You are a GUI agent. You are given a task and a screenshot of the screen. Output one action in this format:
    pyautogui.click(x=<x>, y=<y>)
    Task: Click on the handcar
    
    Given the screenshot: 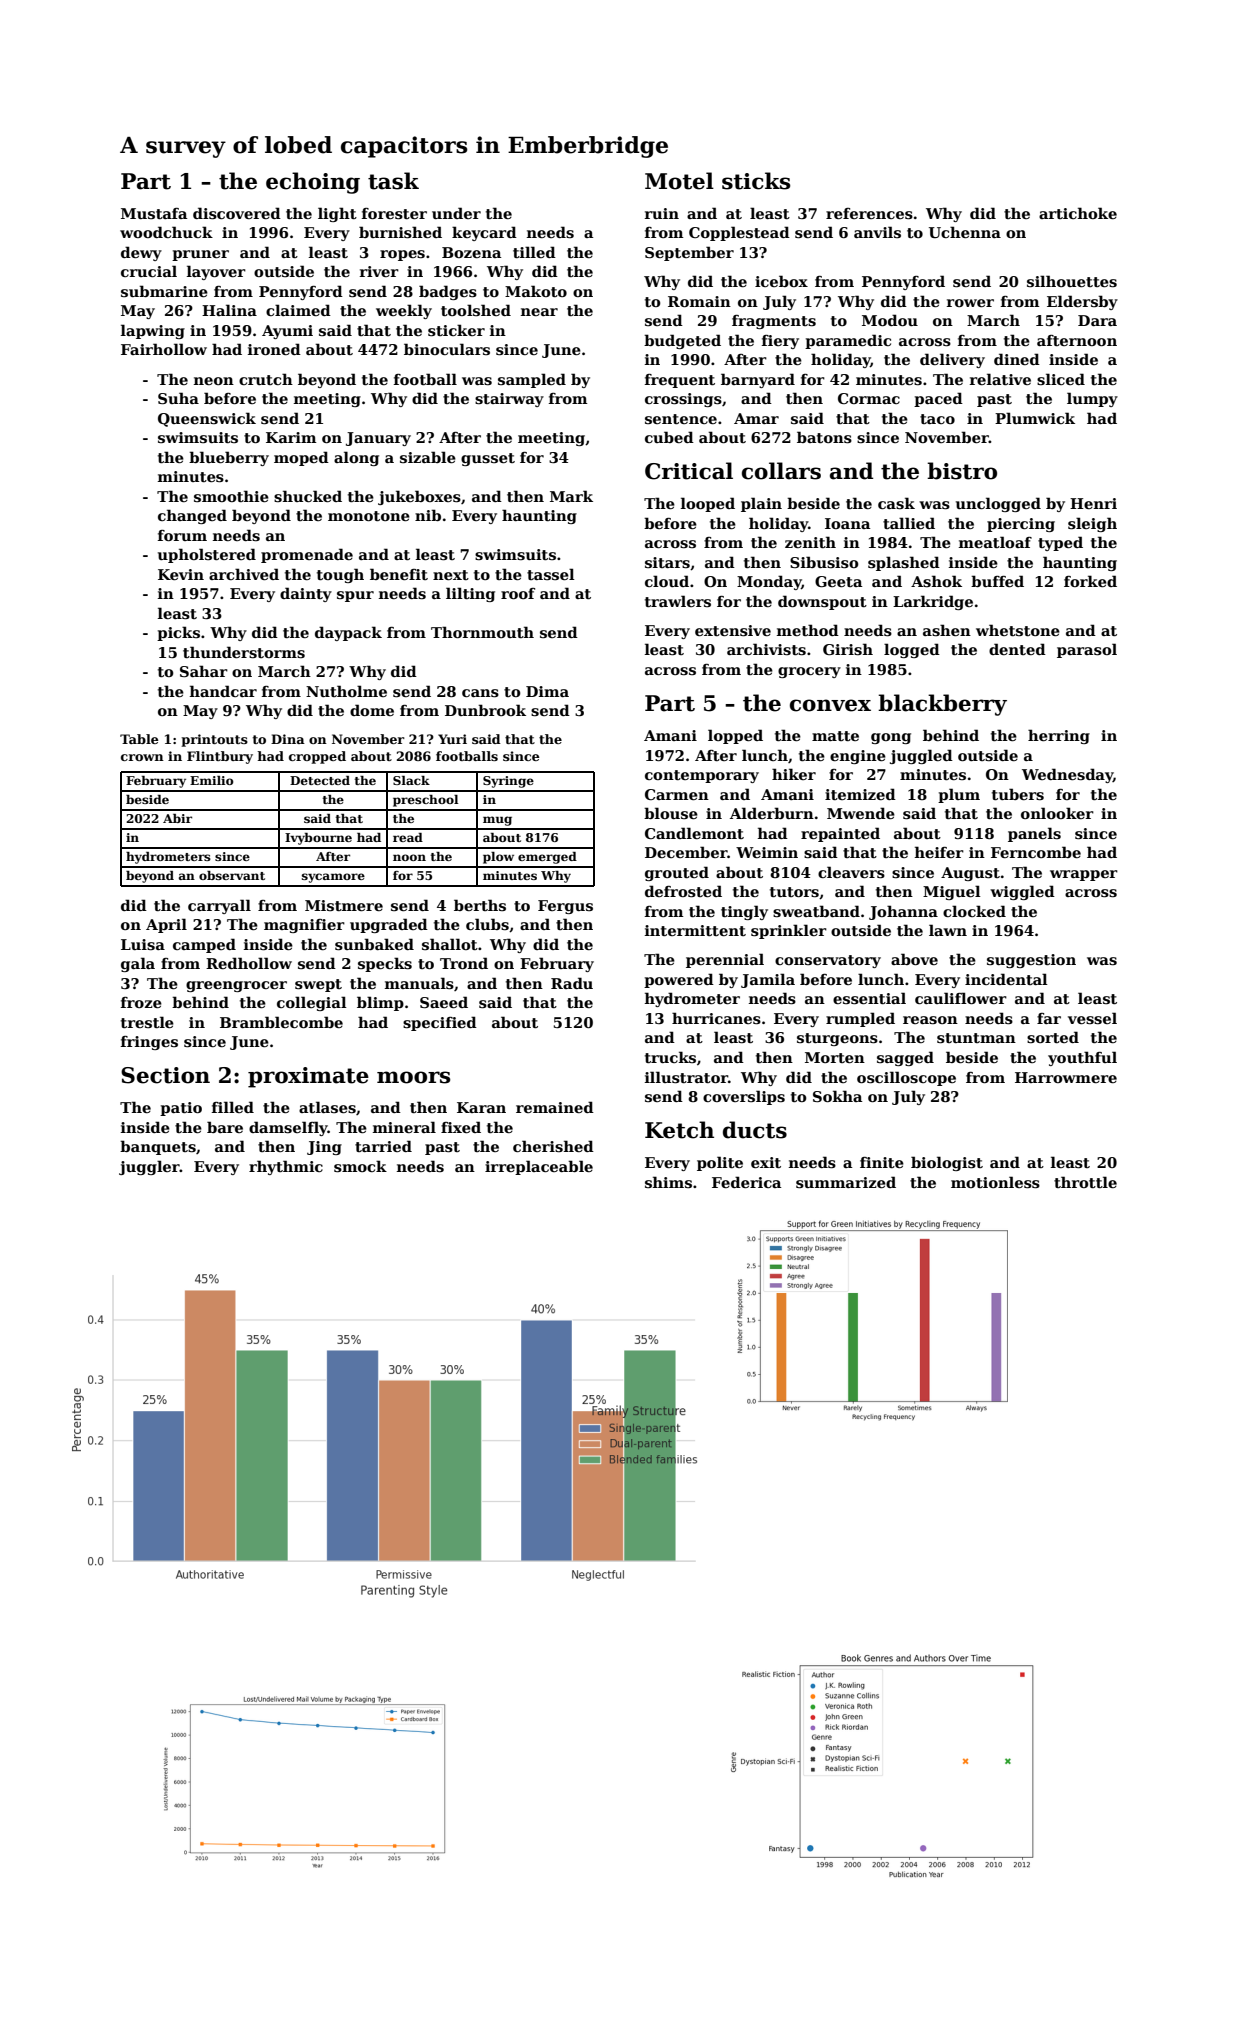 What is the action you would take?
    pyautogui.click(x=223, y=691)
